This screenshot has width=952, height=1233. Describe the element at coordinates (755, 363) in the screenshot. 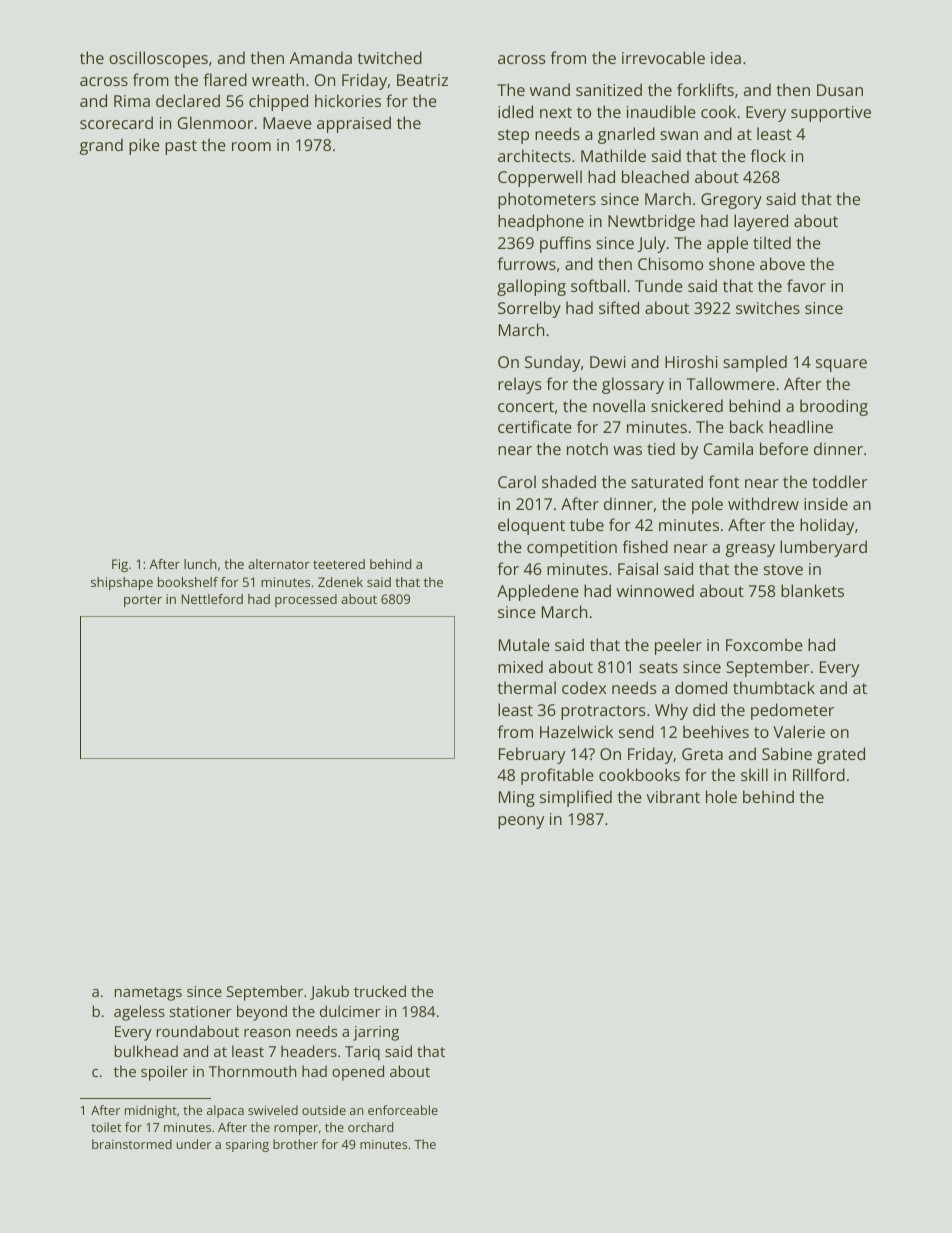

I see `sampled` at that location.
